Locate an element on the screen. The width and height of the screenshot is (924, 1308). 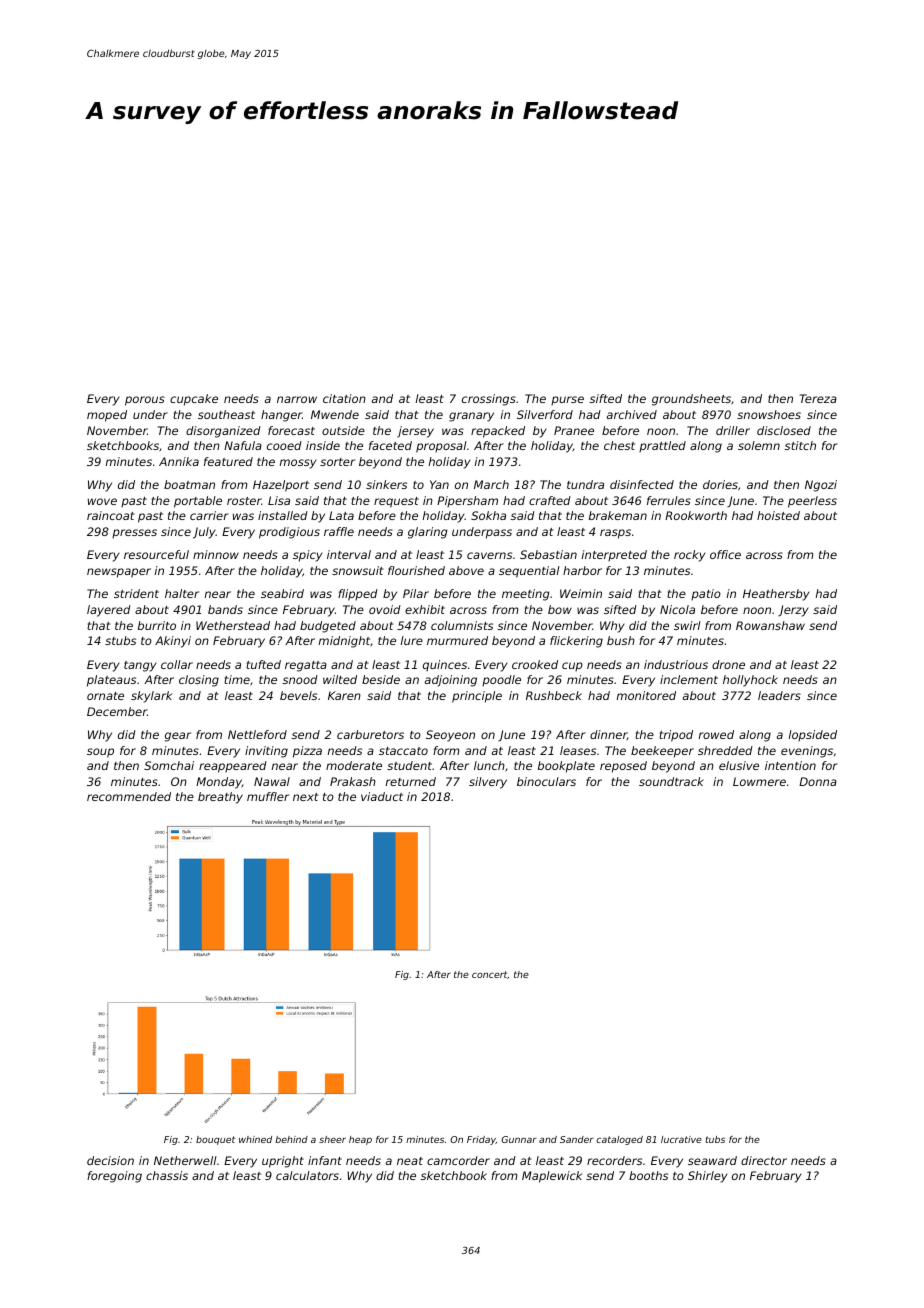
binoculars is located at coordinates (546, 781).
